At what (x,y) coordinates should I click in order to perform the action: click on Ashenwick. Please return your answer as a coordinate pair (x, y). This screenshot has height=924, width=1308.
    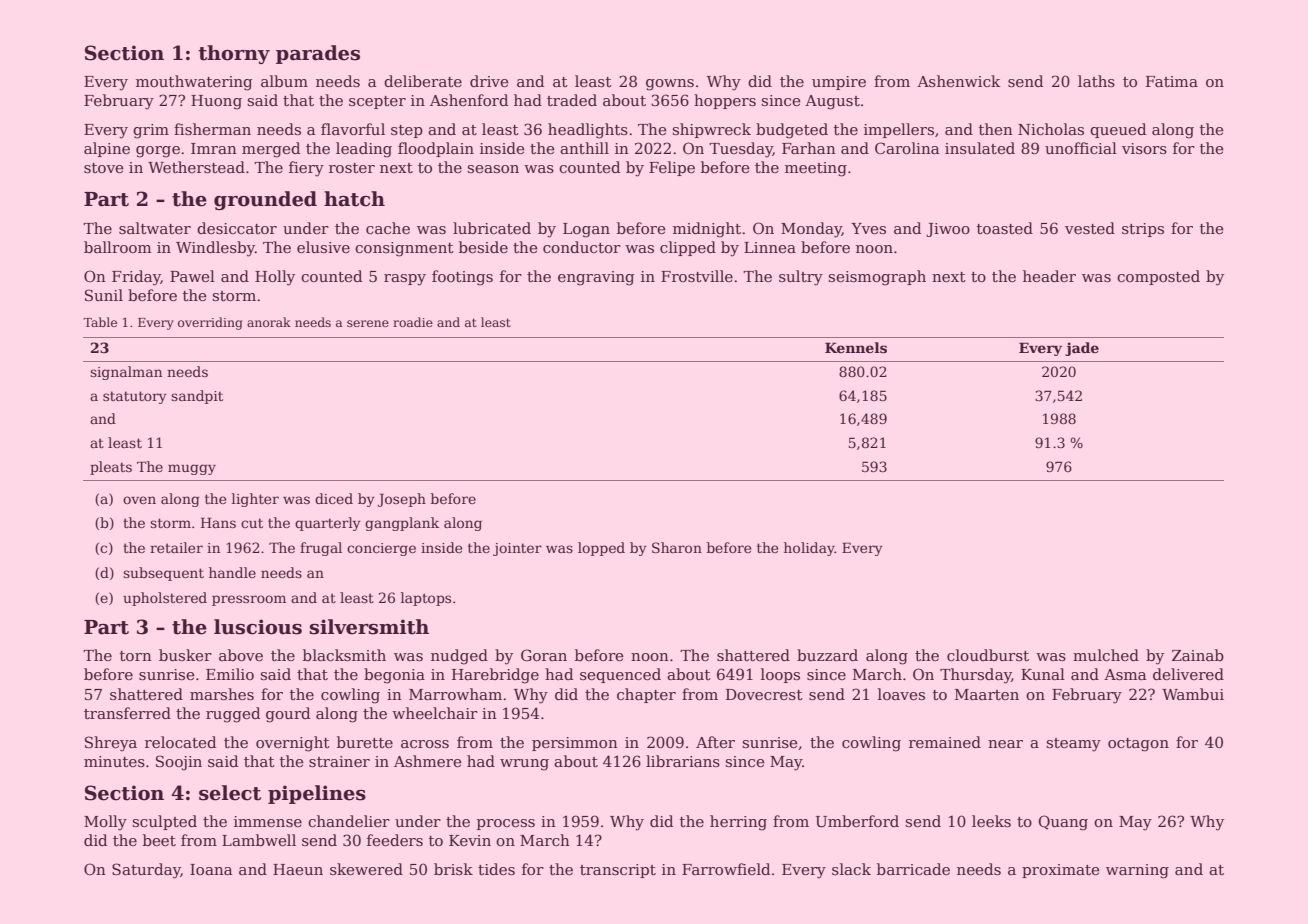
    Looking at the image, I should click on (959, 81).
